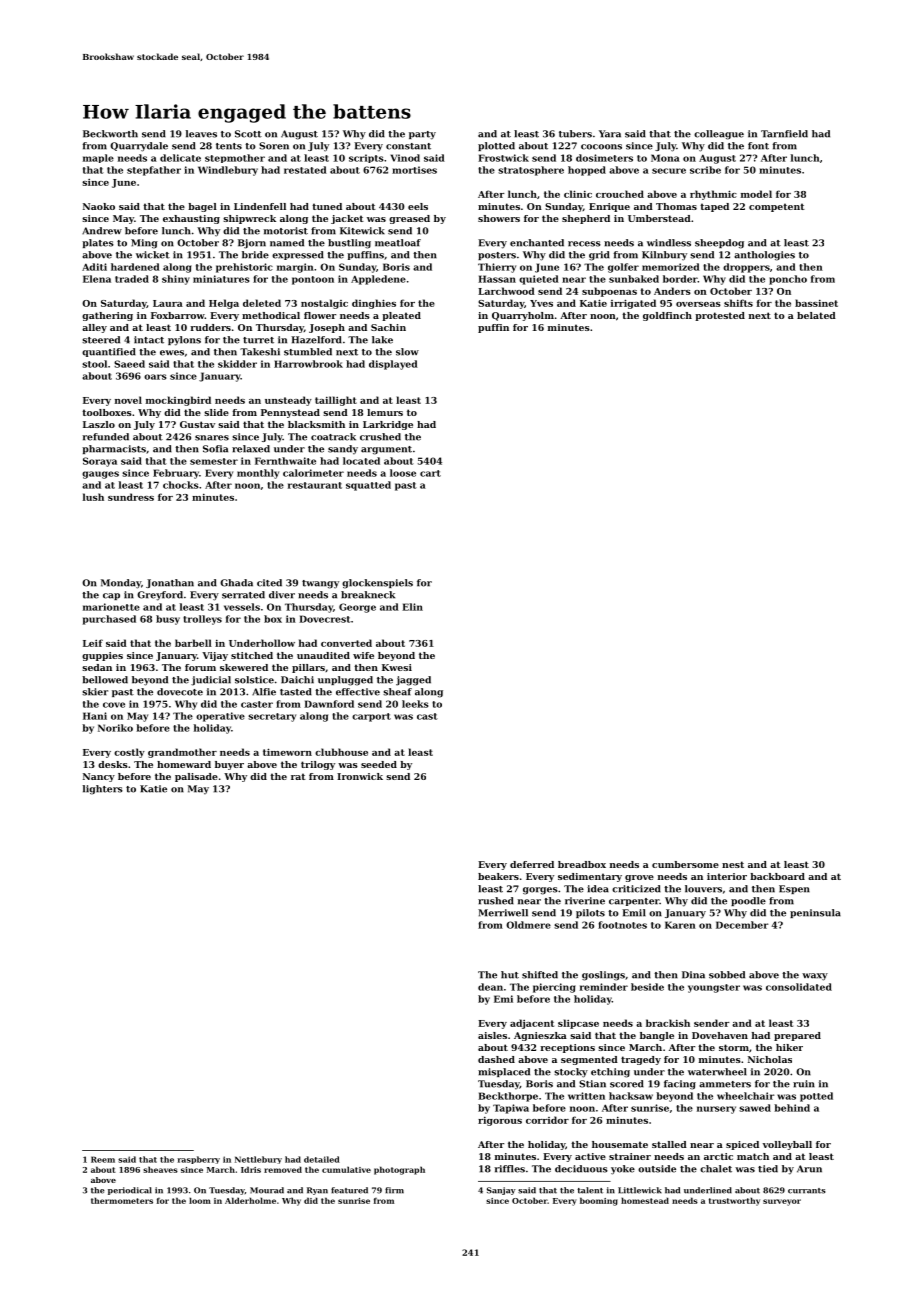 This document has width=924, height=1308. Describe the element at coordinates (412, 607) in the document. I see `Elin` at that location.
